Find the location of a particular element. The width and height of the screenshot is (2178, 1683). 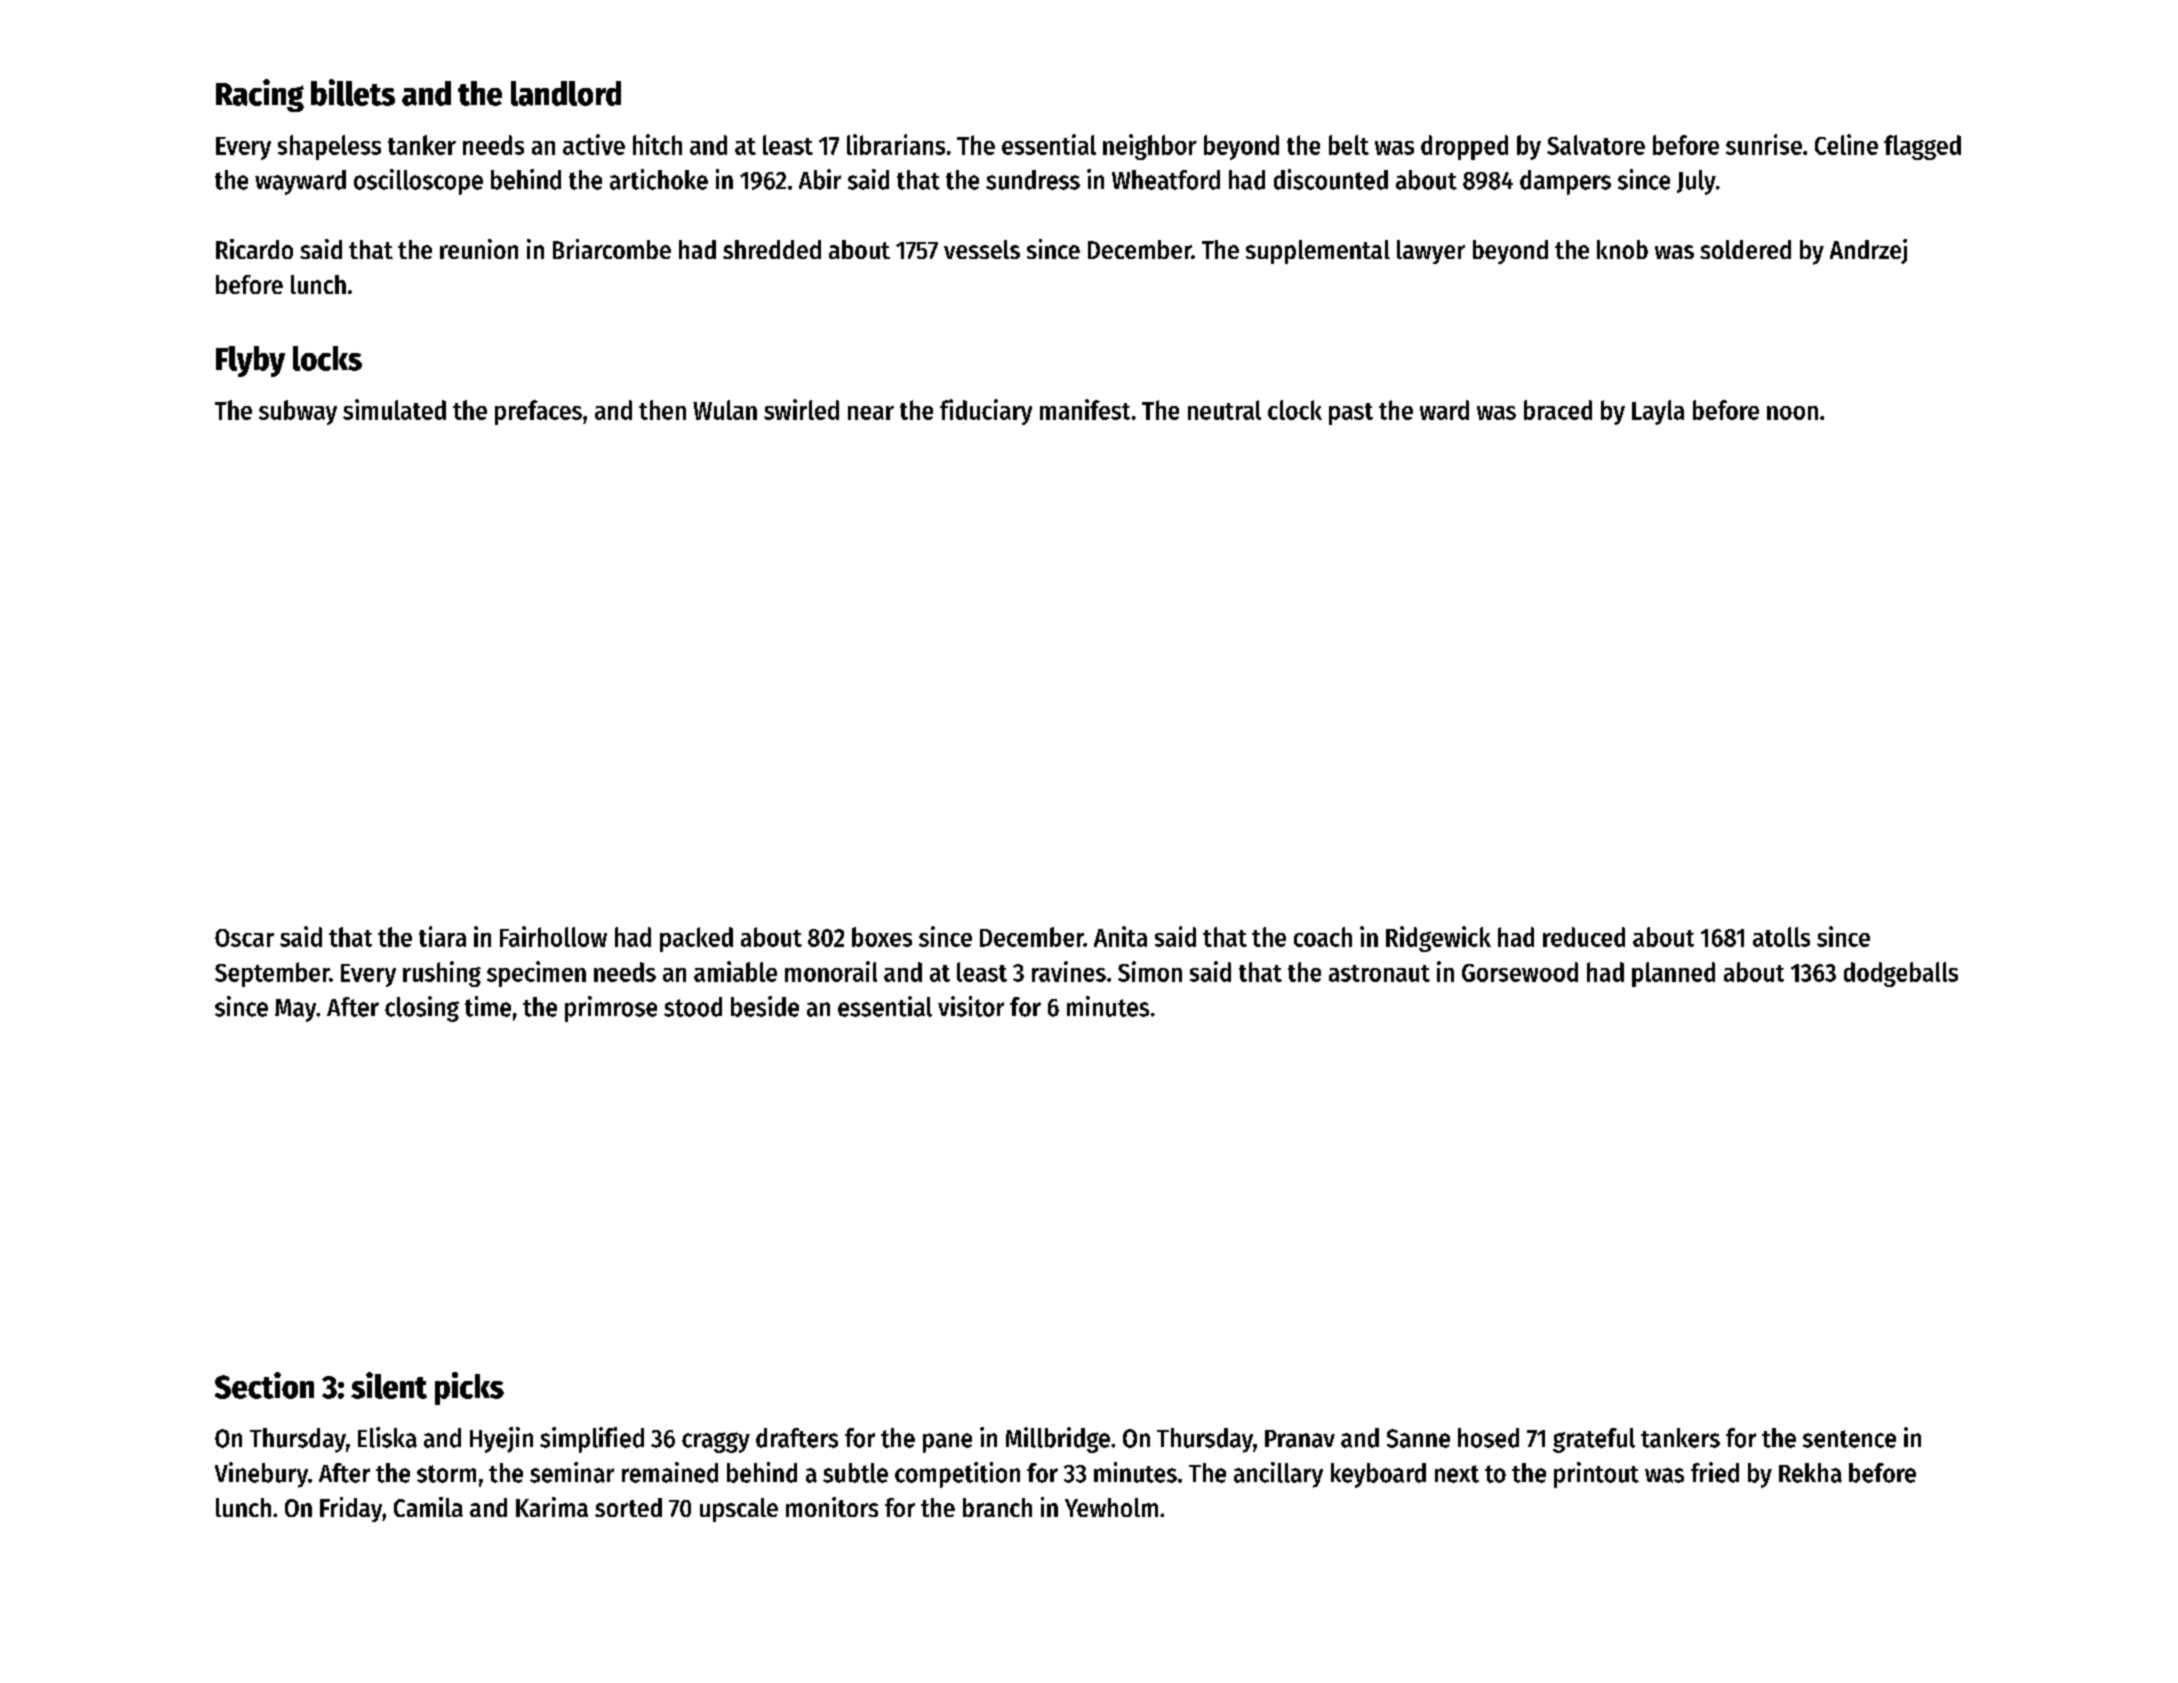

prefaces is located at coordinates (538, 412).
